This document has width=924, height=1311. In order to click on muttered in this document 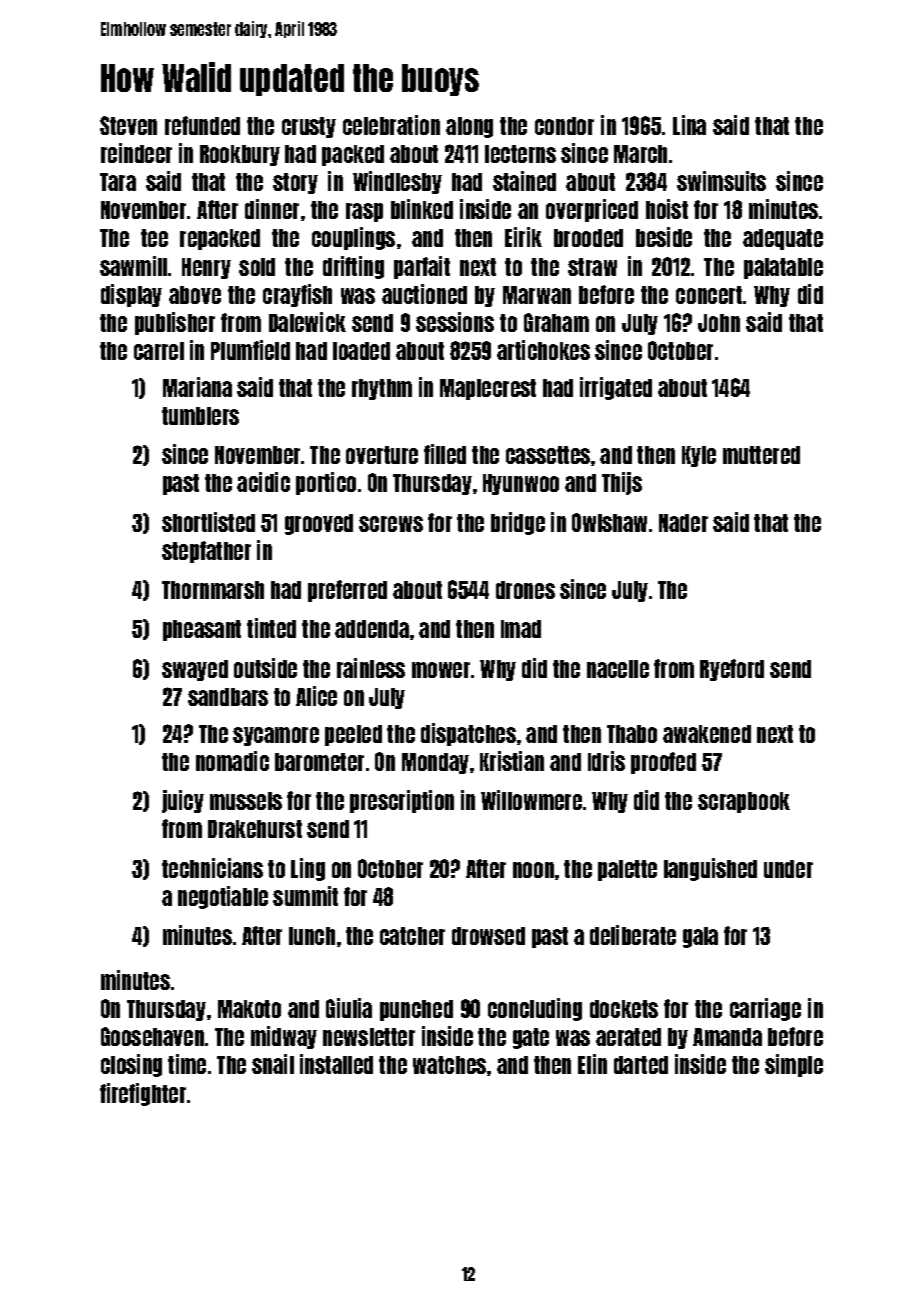, I will do `click(761, 455)`.
